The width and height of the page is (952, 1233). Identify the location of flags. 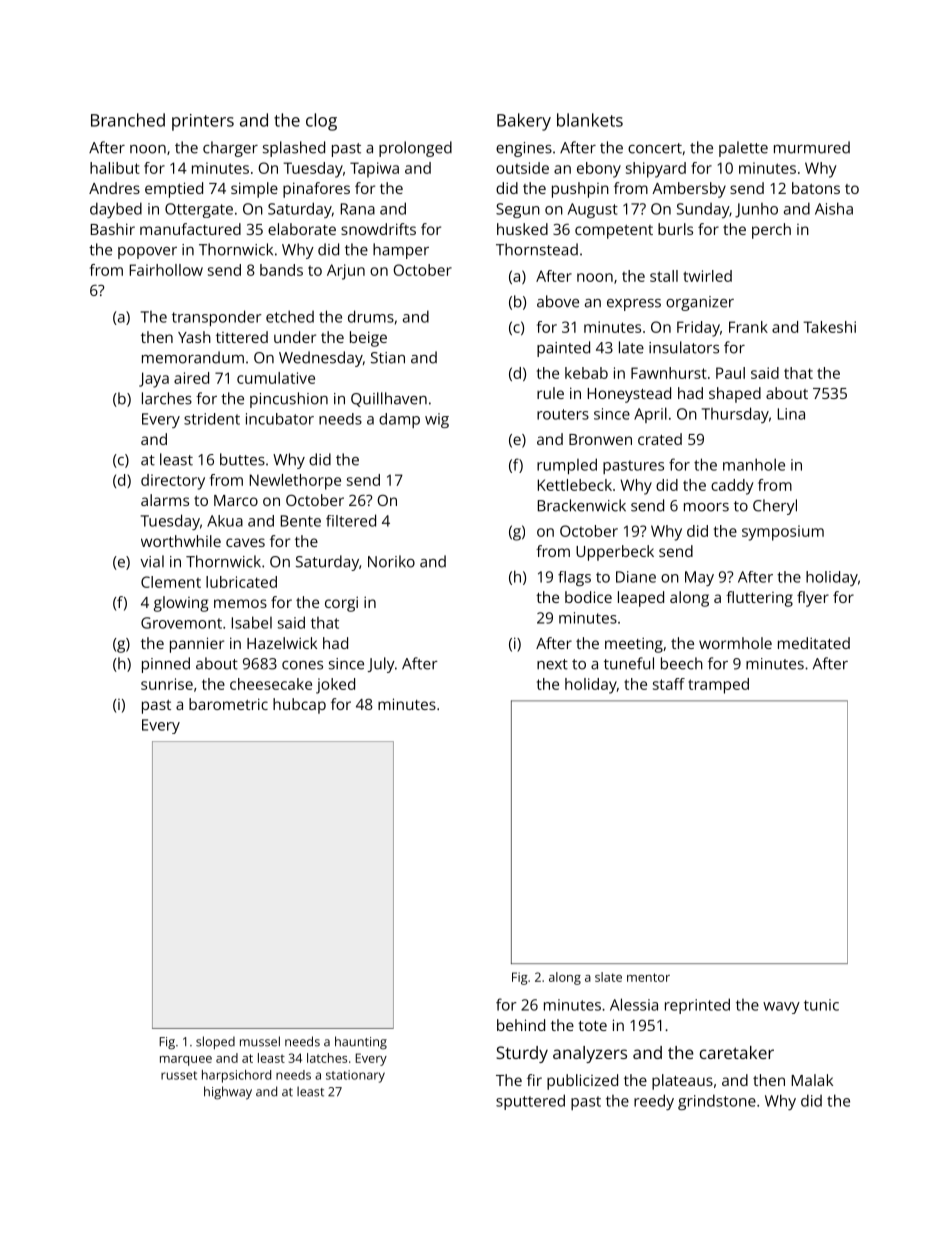
(574, 578).
